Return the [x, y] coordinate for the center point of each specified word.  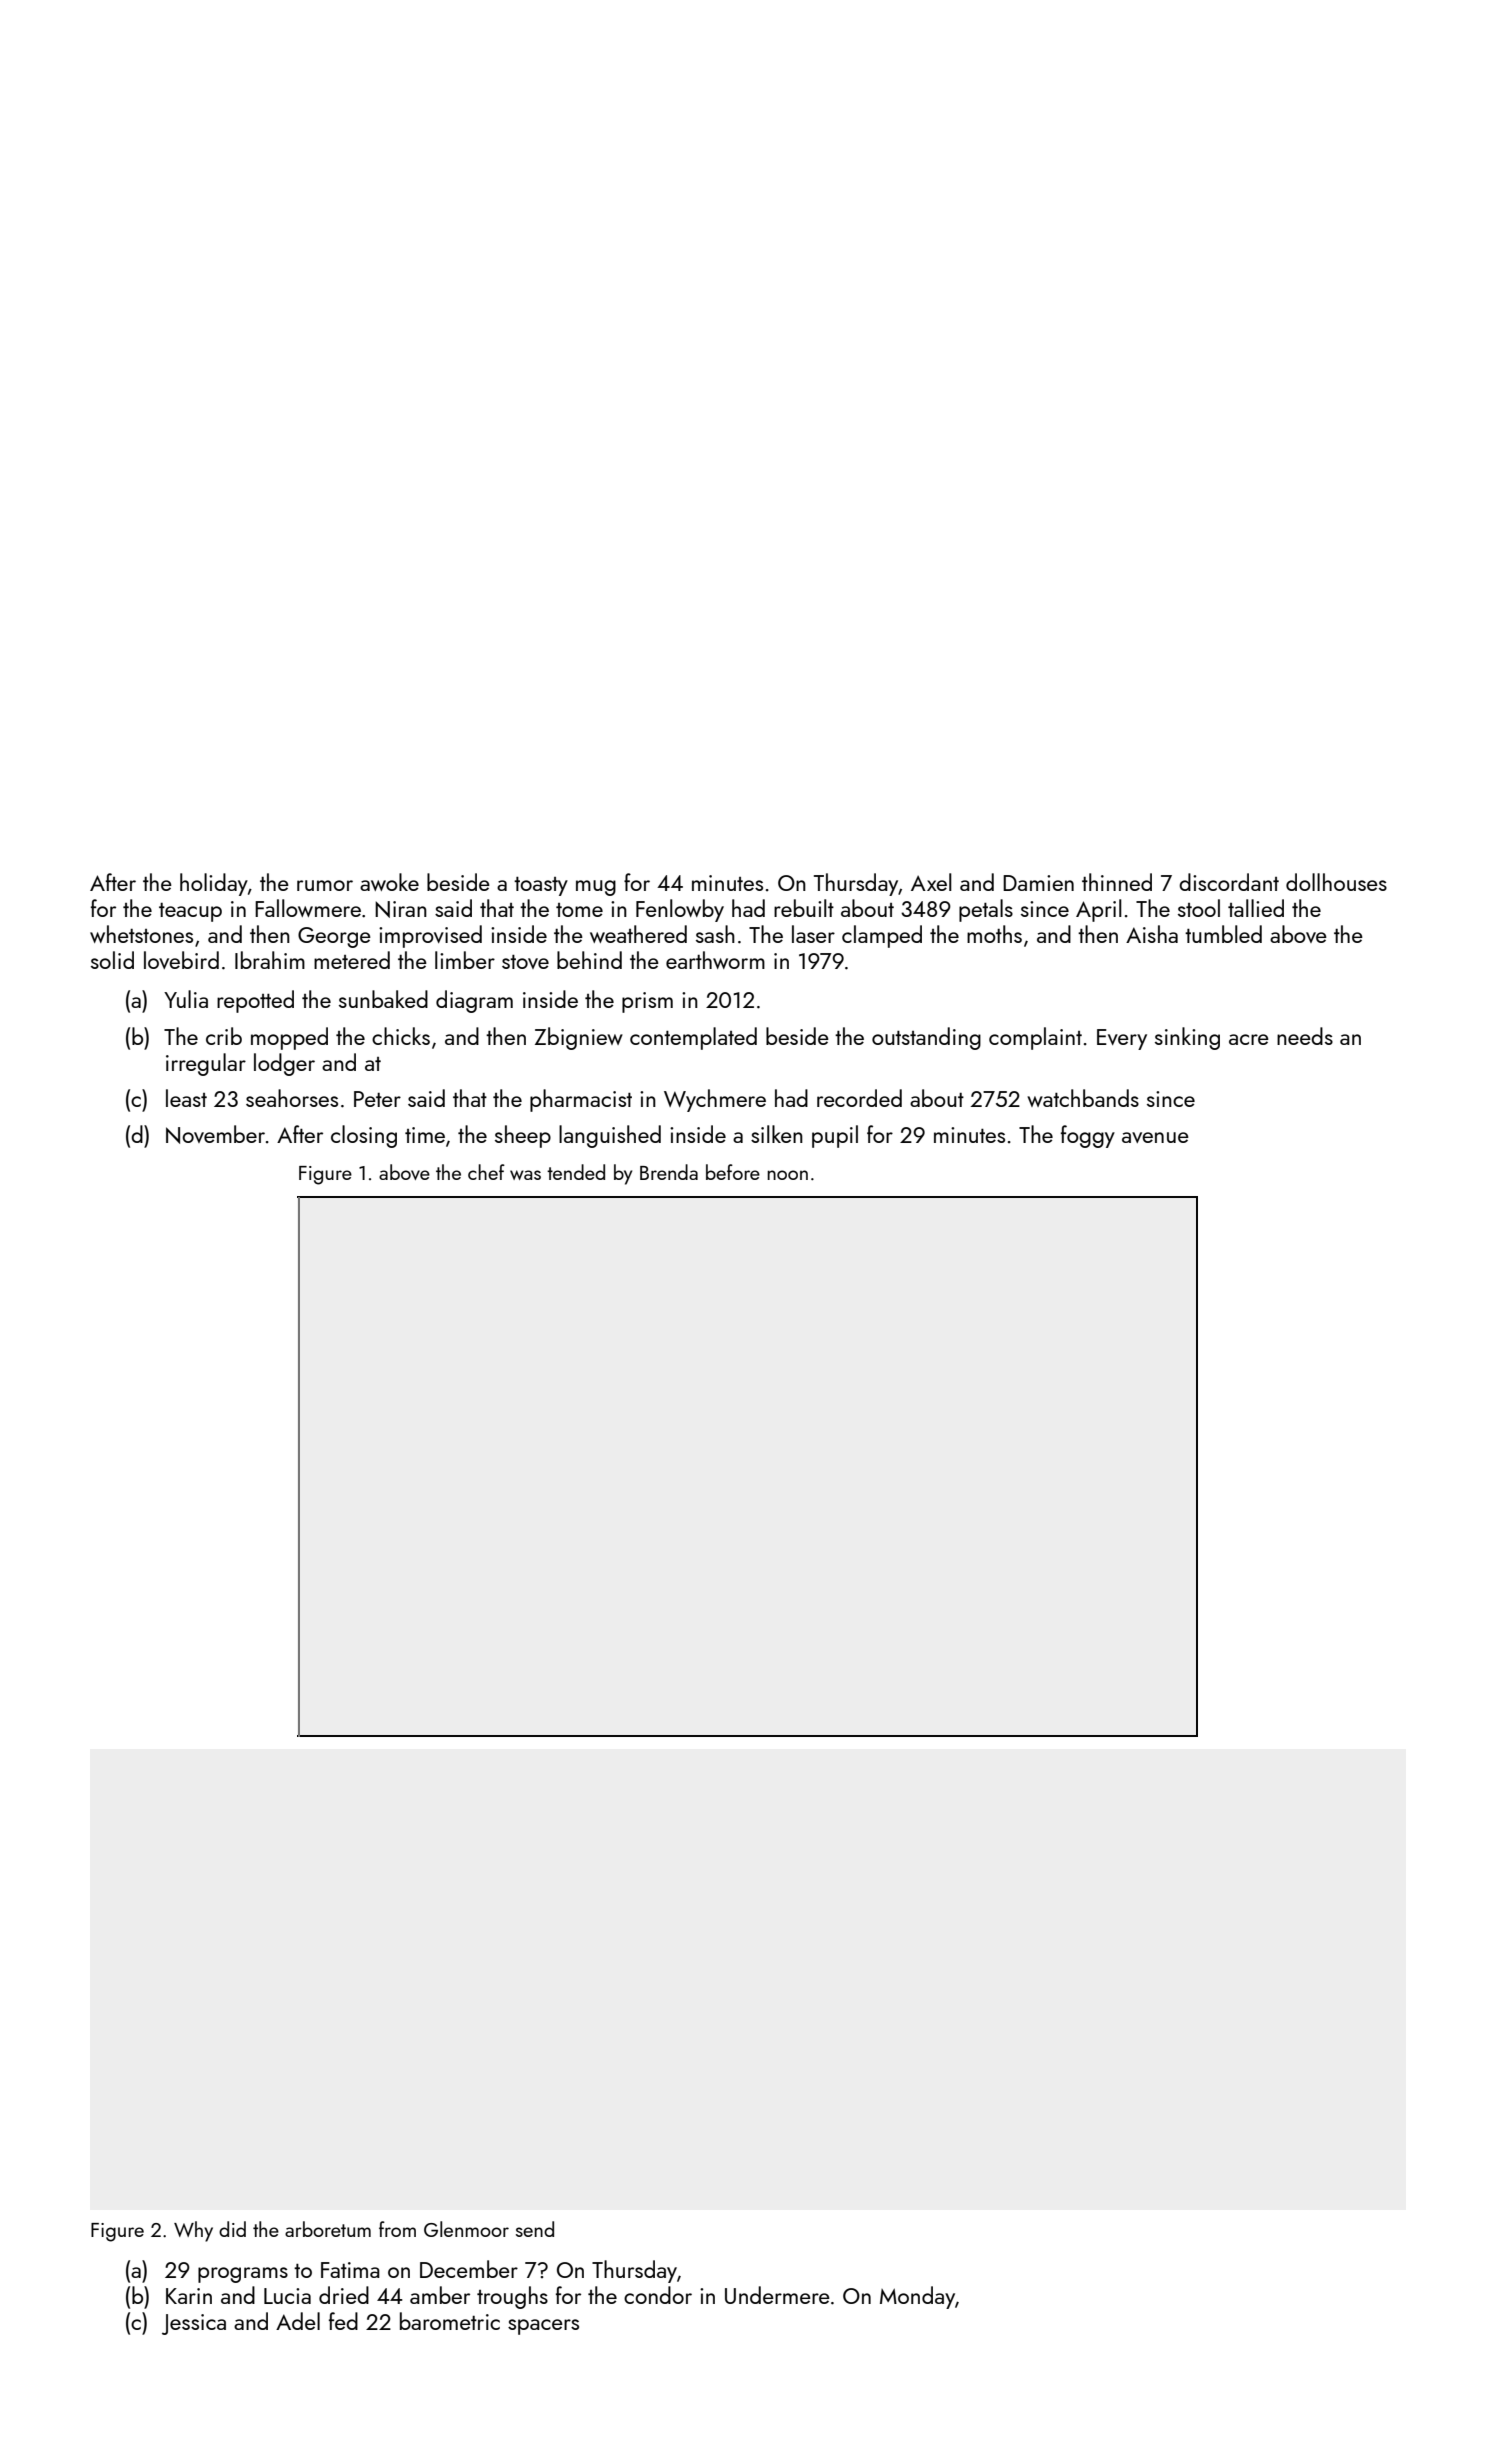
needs [1305, 1036]
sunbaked [383, 999]
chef [486, 1172]
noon [787, 1175]
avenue [1155, 1137]
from [397, 2229]
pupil [835, 1136]
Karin [189, 2296]
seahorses [292, 1098]
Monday [917, 2297]
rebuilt [804, 908]
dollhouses [1336, 882]
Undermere [777, 2295]
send [535, 2229]
